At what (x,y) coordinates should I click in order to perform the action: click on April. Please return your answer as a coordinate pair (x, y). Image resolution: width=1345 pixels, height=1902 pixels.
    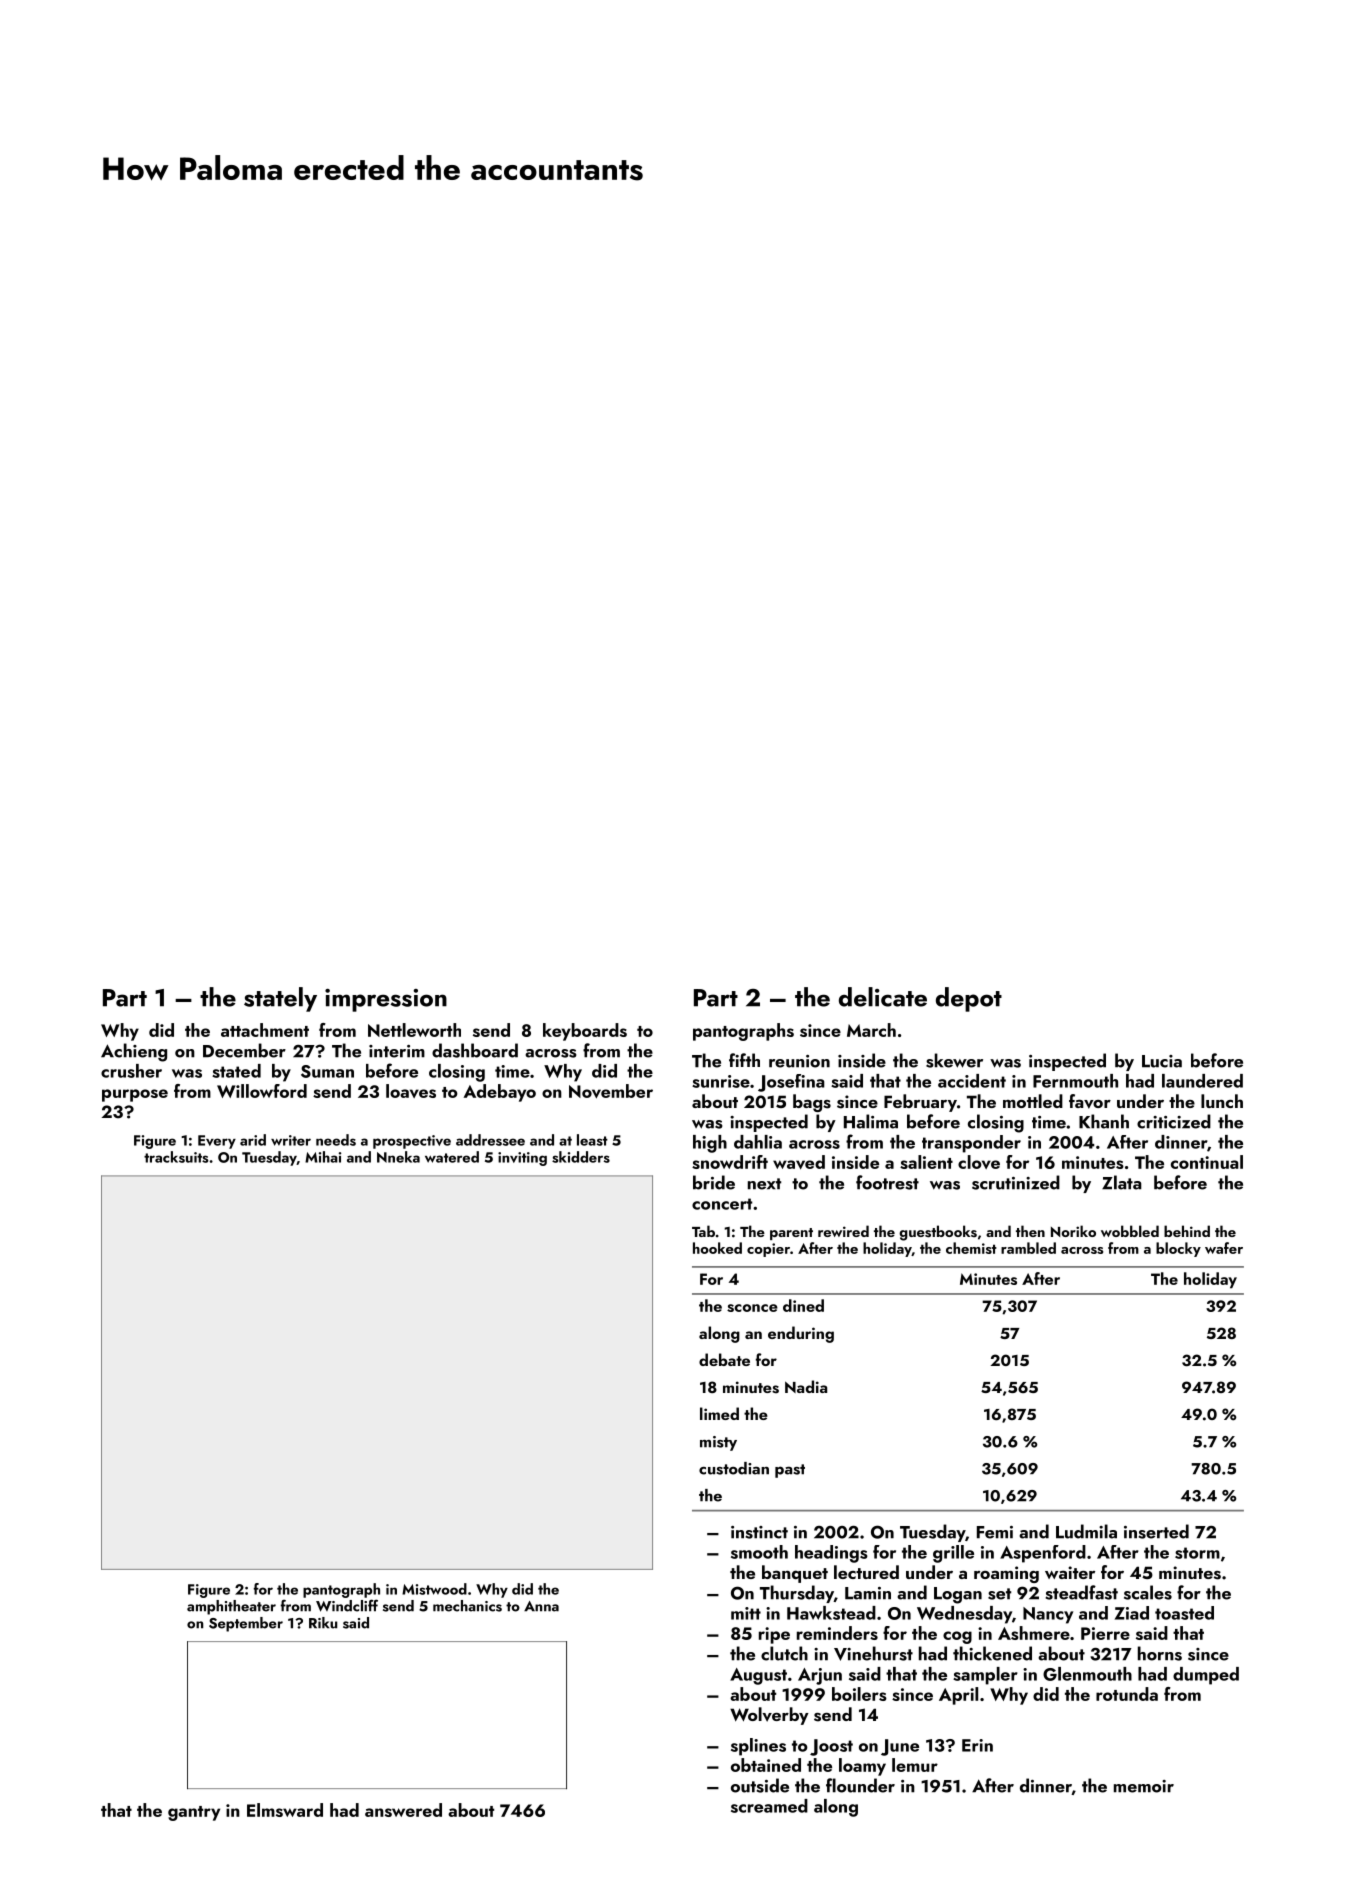
    Looking at the image, I should click on (958, 1696).
